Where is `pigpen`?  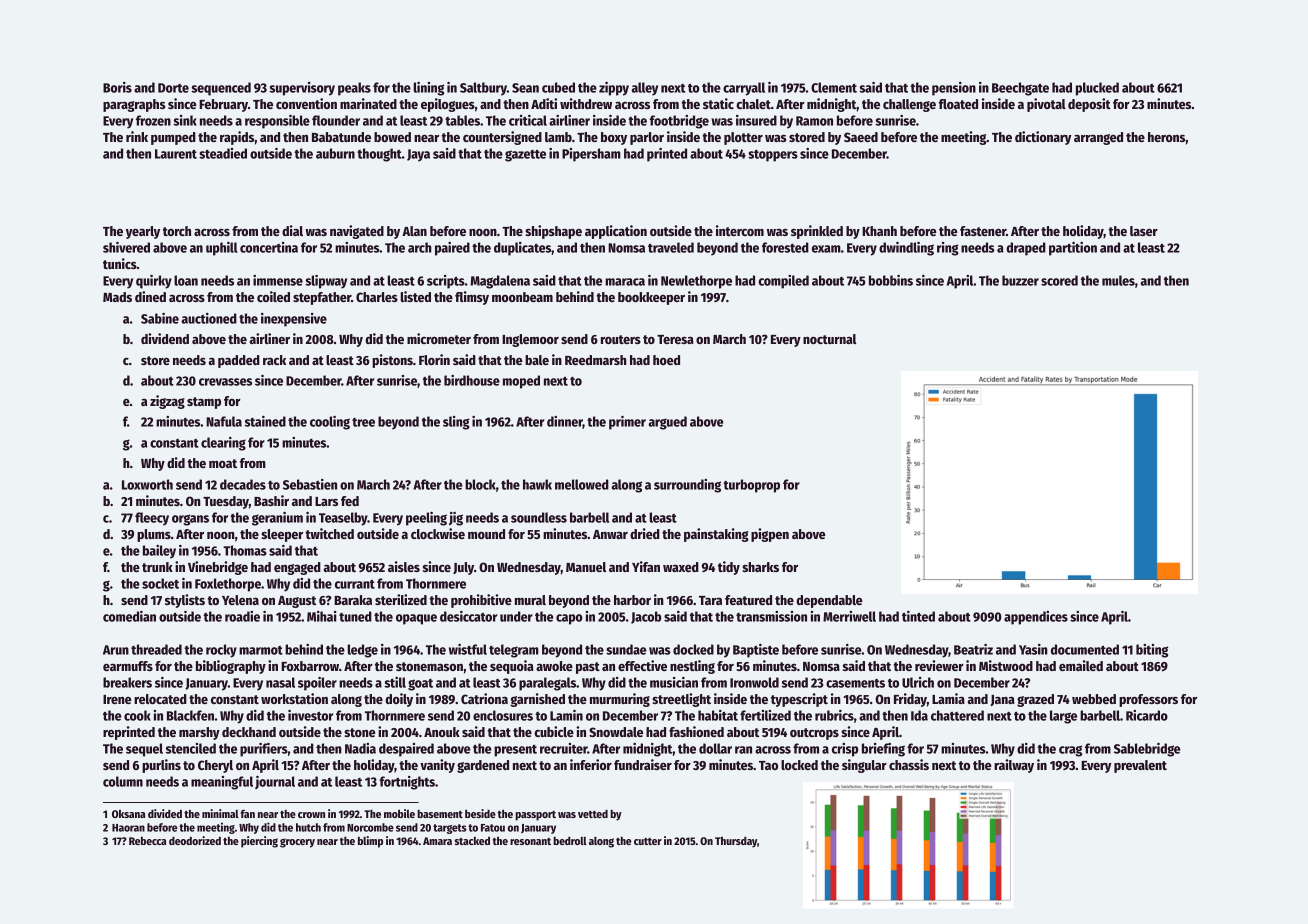
pigpen is located at coordinates (770, 535).
